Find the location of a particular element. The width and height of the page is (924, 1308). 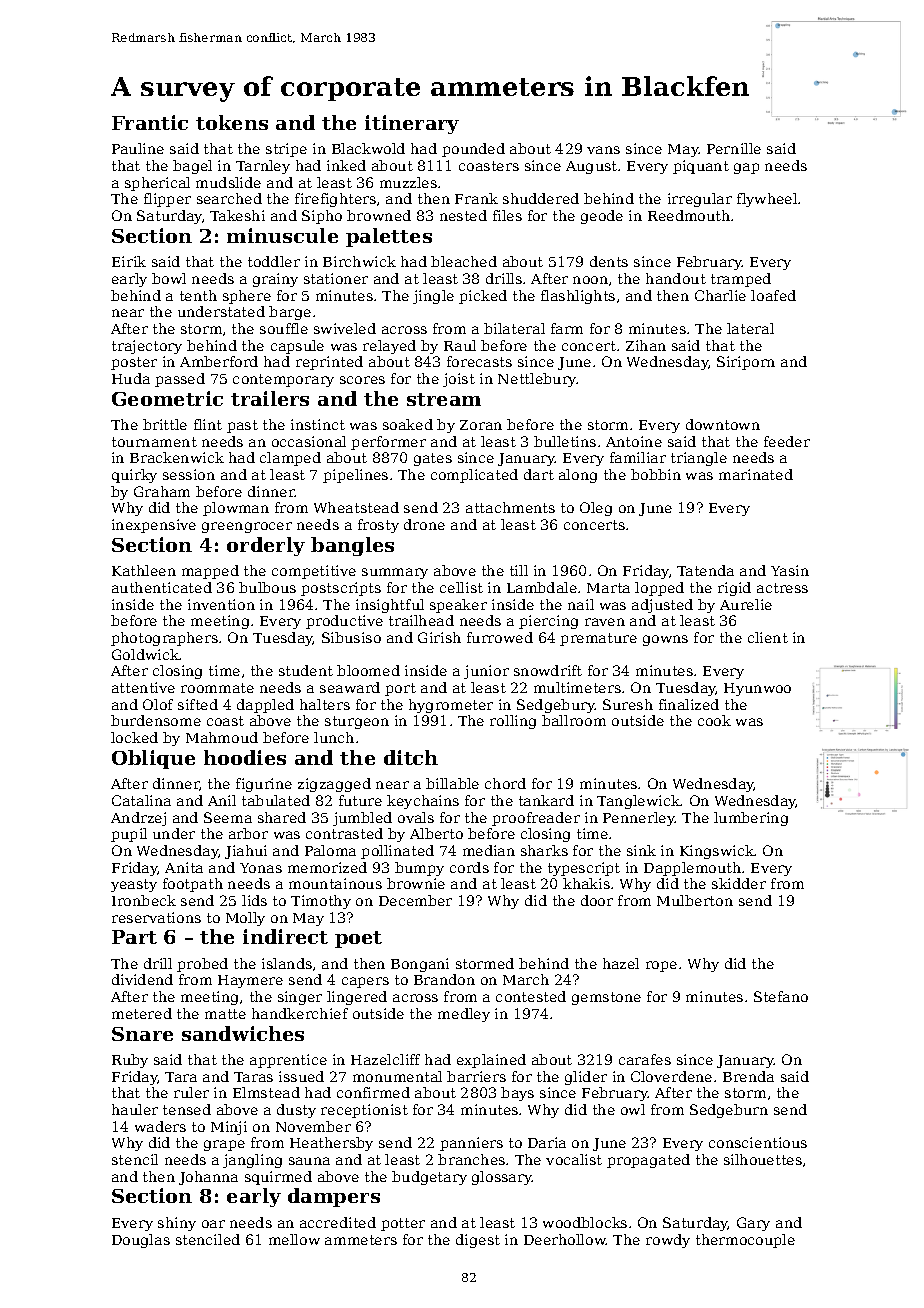

rowdy is located at coordinates (668, 1241).
